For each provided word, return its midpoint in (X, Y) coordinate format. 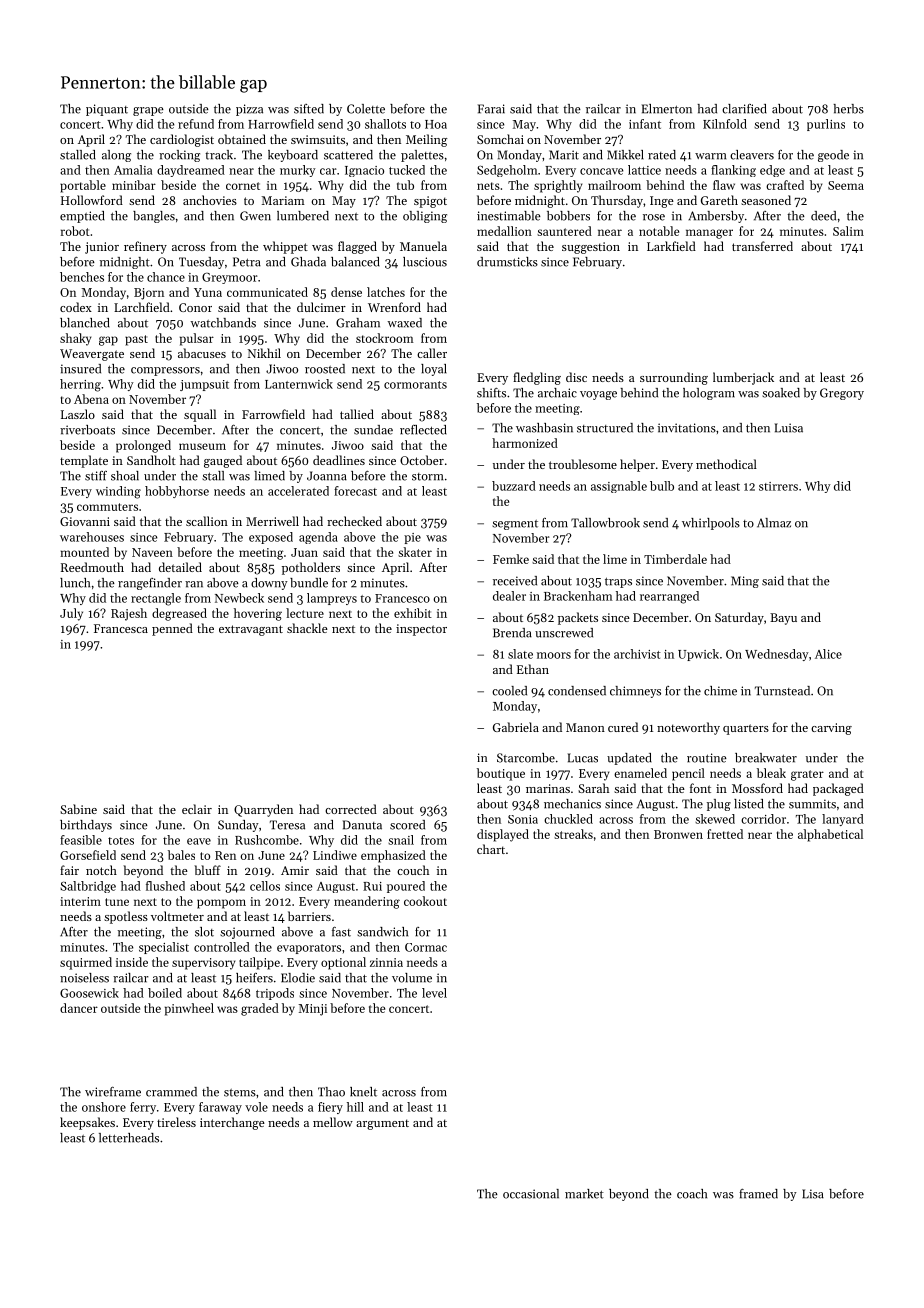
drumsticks (507, 262)
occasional (531, 1194)
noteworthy (688, 728)
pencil (688, 774)
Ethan (533, 669)
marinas (548, 788)
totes (121, 841)
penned (172, 629)
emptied (82, 217)
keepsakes (87, 1123)
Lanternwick (299, 384)
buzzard (514, 486)
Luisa (789, 428)
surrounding (674, 378)
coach (692, 1194)
